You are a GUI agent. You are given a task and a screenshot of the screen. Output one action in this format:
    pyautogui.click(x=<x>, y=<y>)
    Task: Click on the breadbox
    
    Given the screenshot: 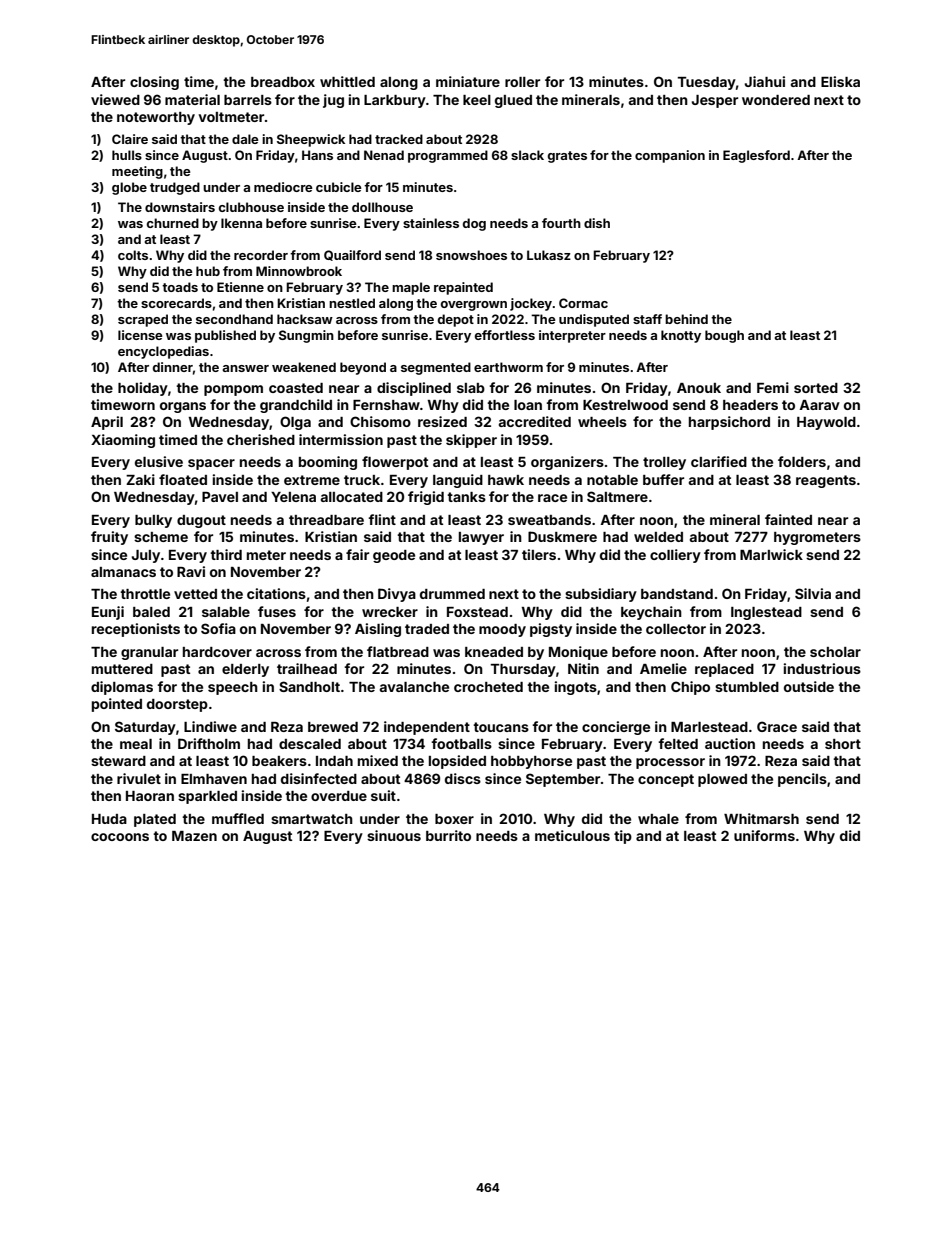 What is the action you would take?
    pyautogui.click(x=283, y=82)
